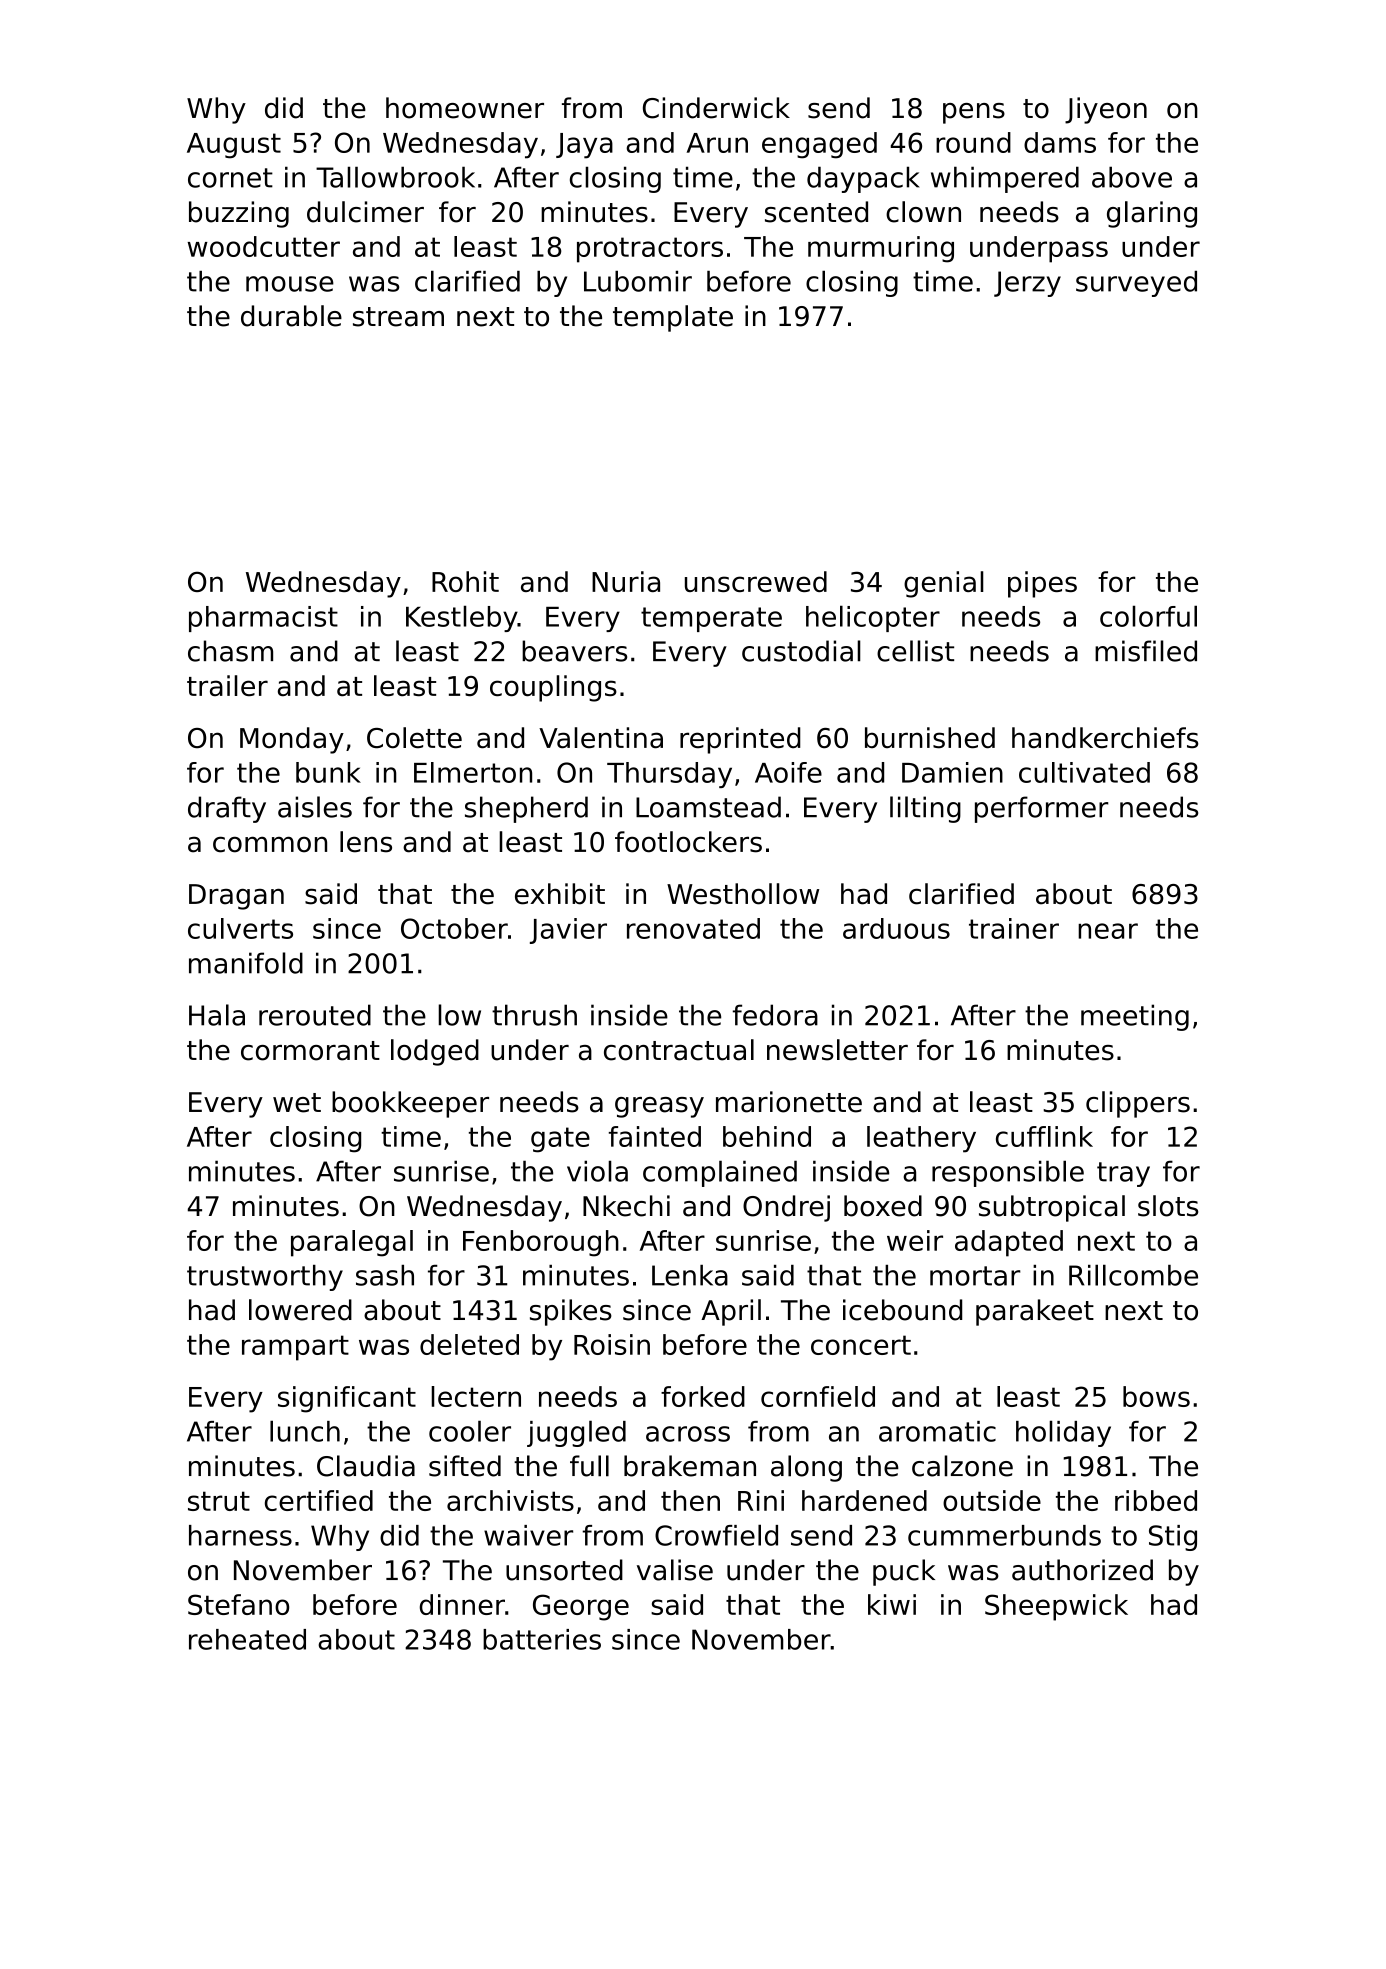  What do you see at coordinates (560, 894) in the screenshot?
I see `exhibit` at bounding box center [560, 894].
